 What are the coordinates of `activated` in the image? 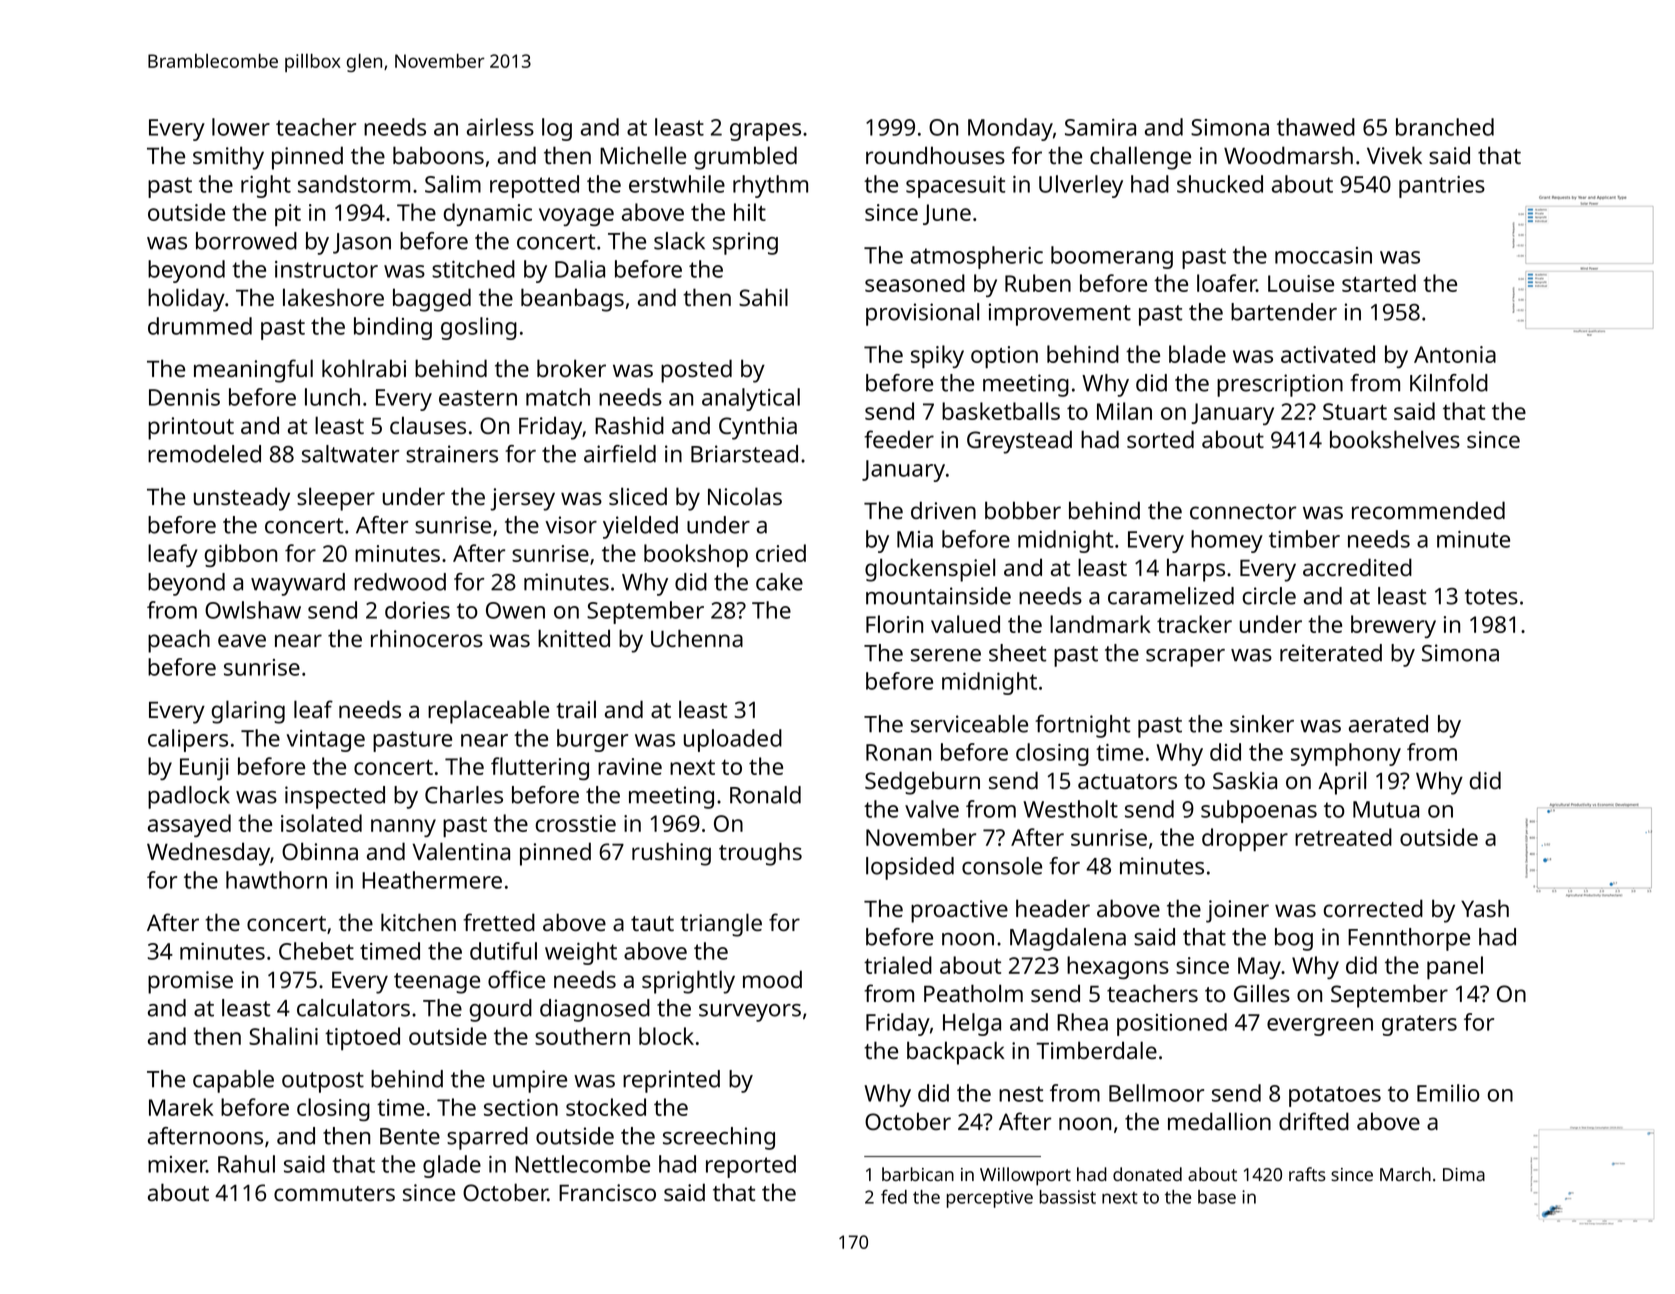 It's located at (1328, 354).
